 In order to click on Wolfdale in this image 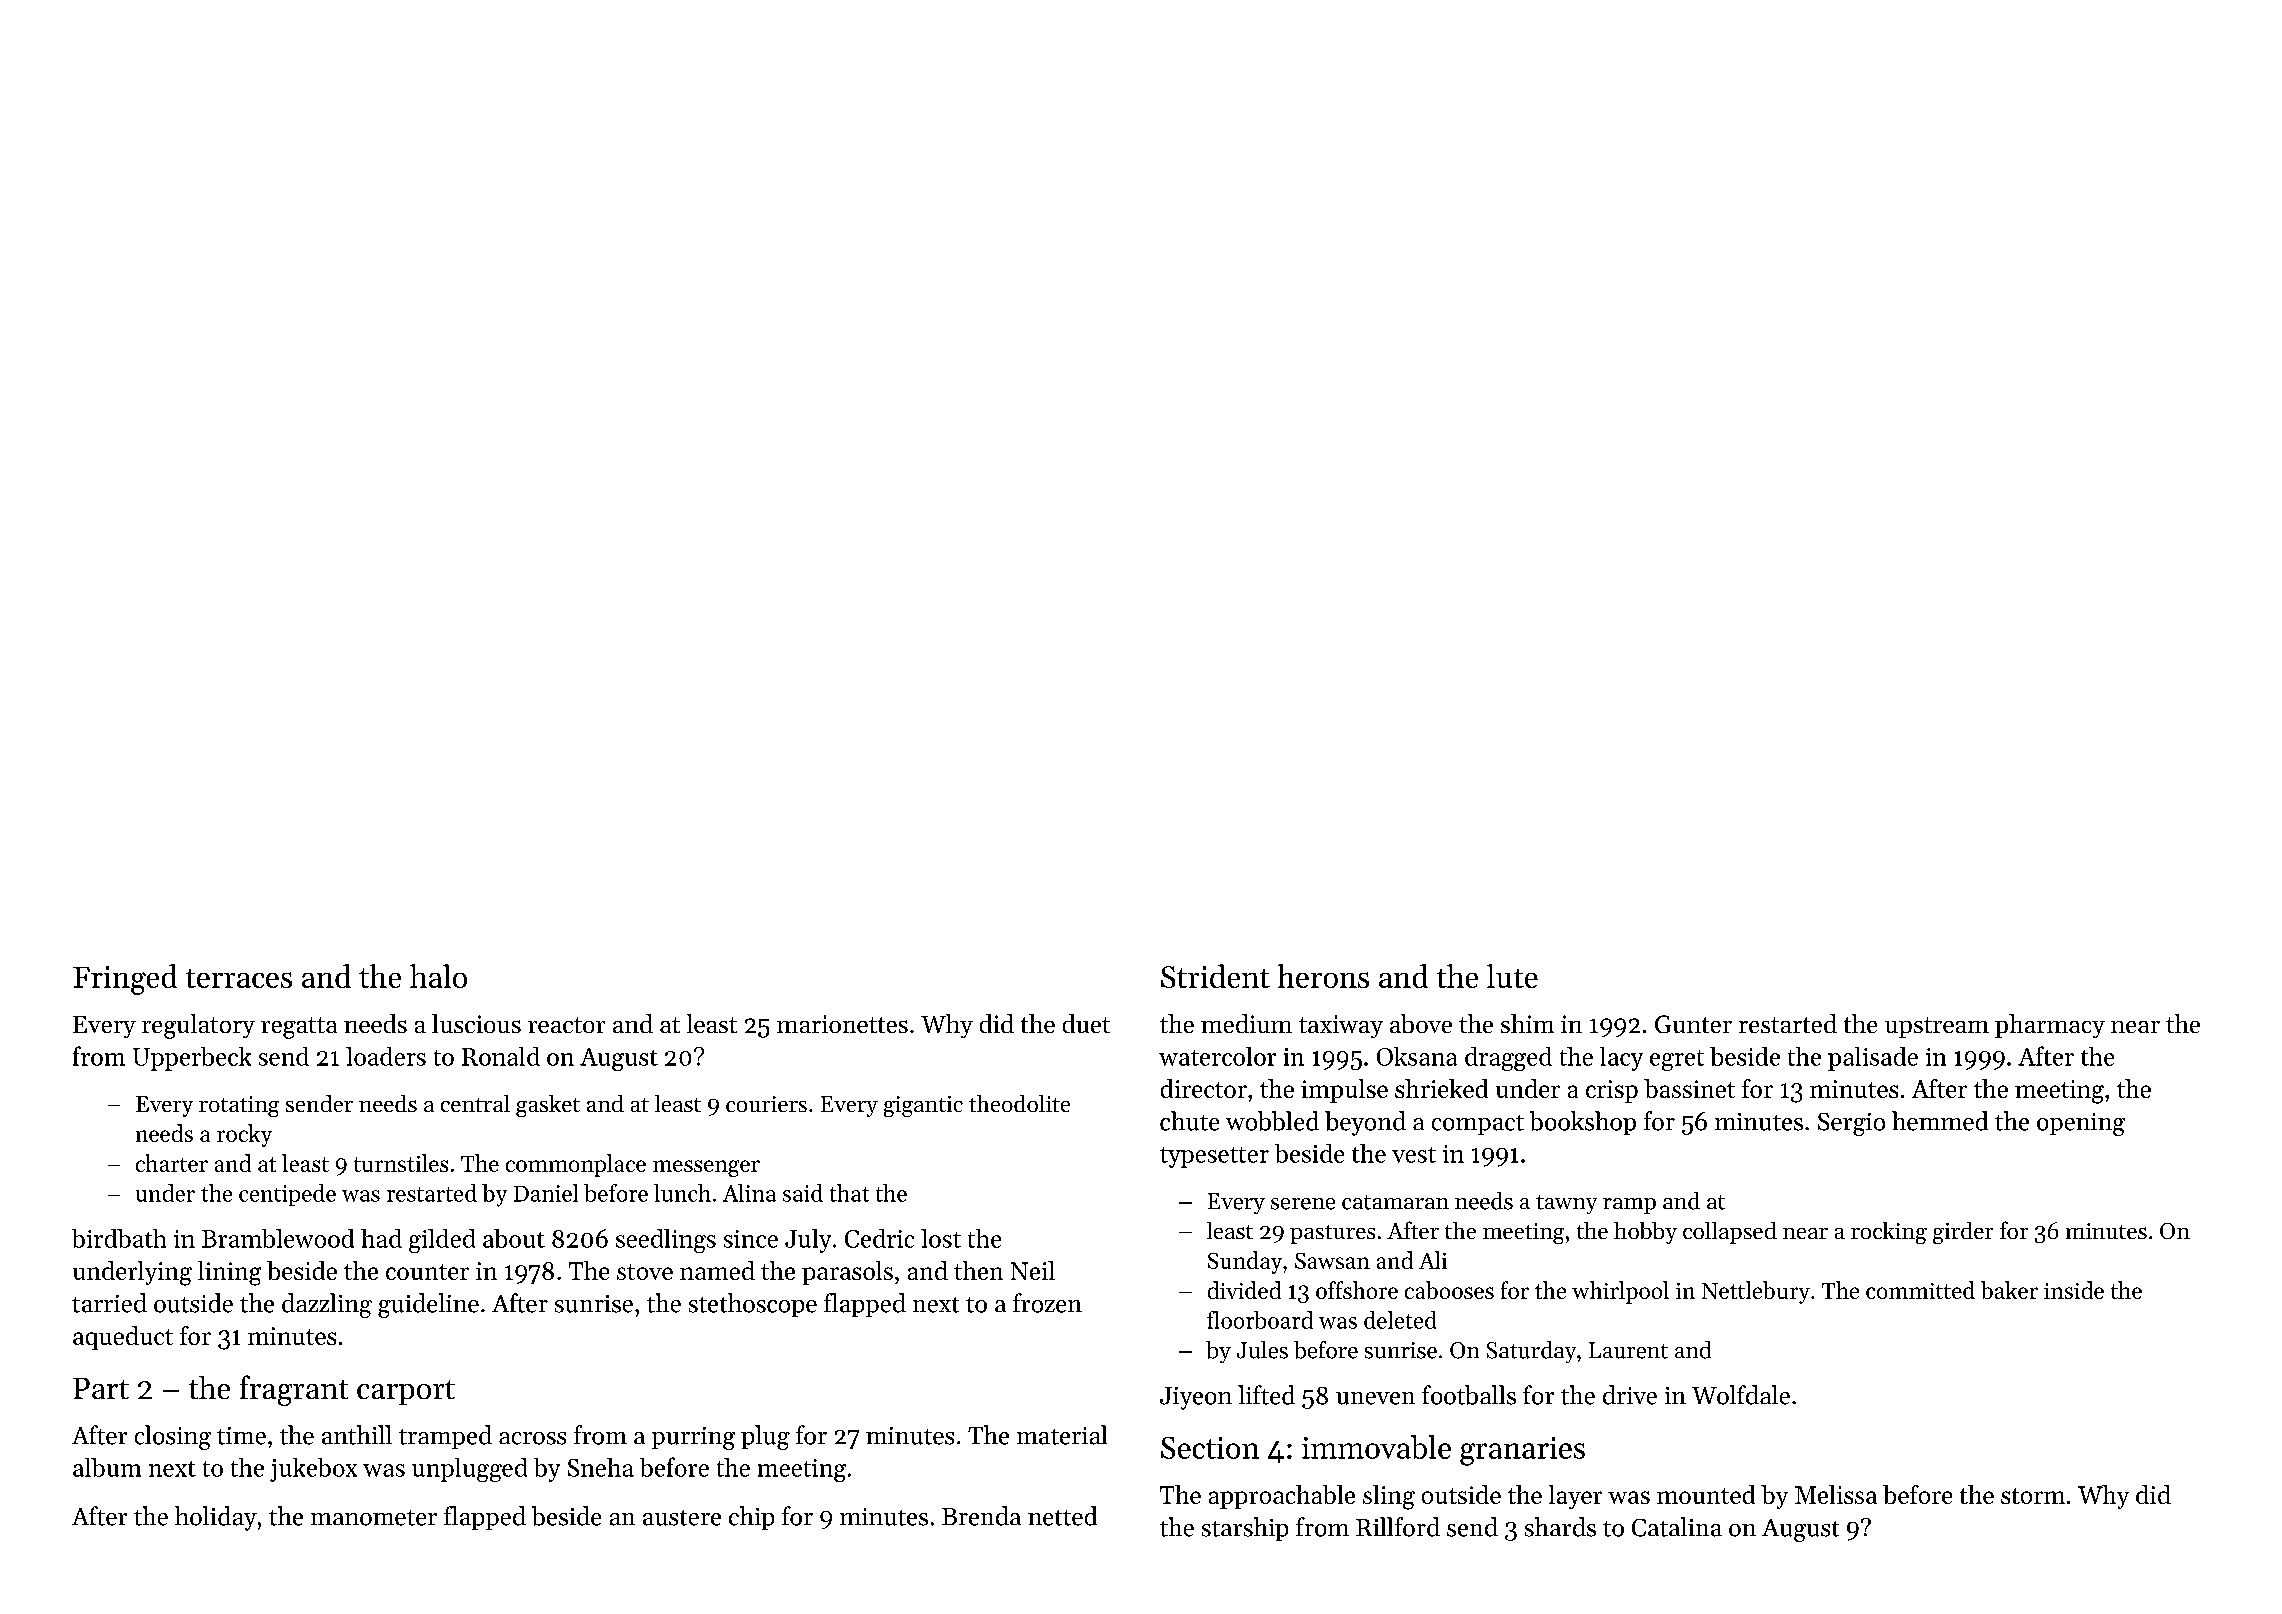, I will do `click(1741, 1395)`.
